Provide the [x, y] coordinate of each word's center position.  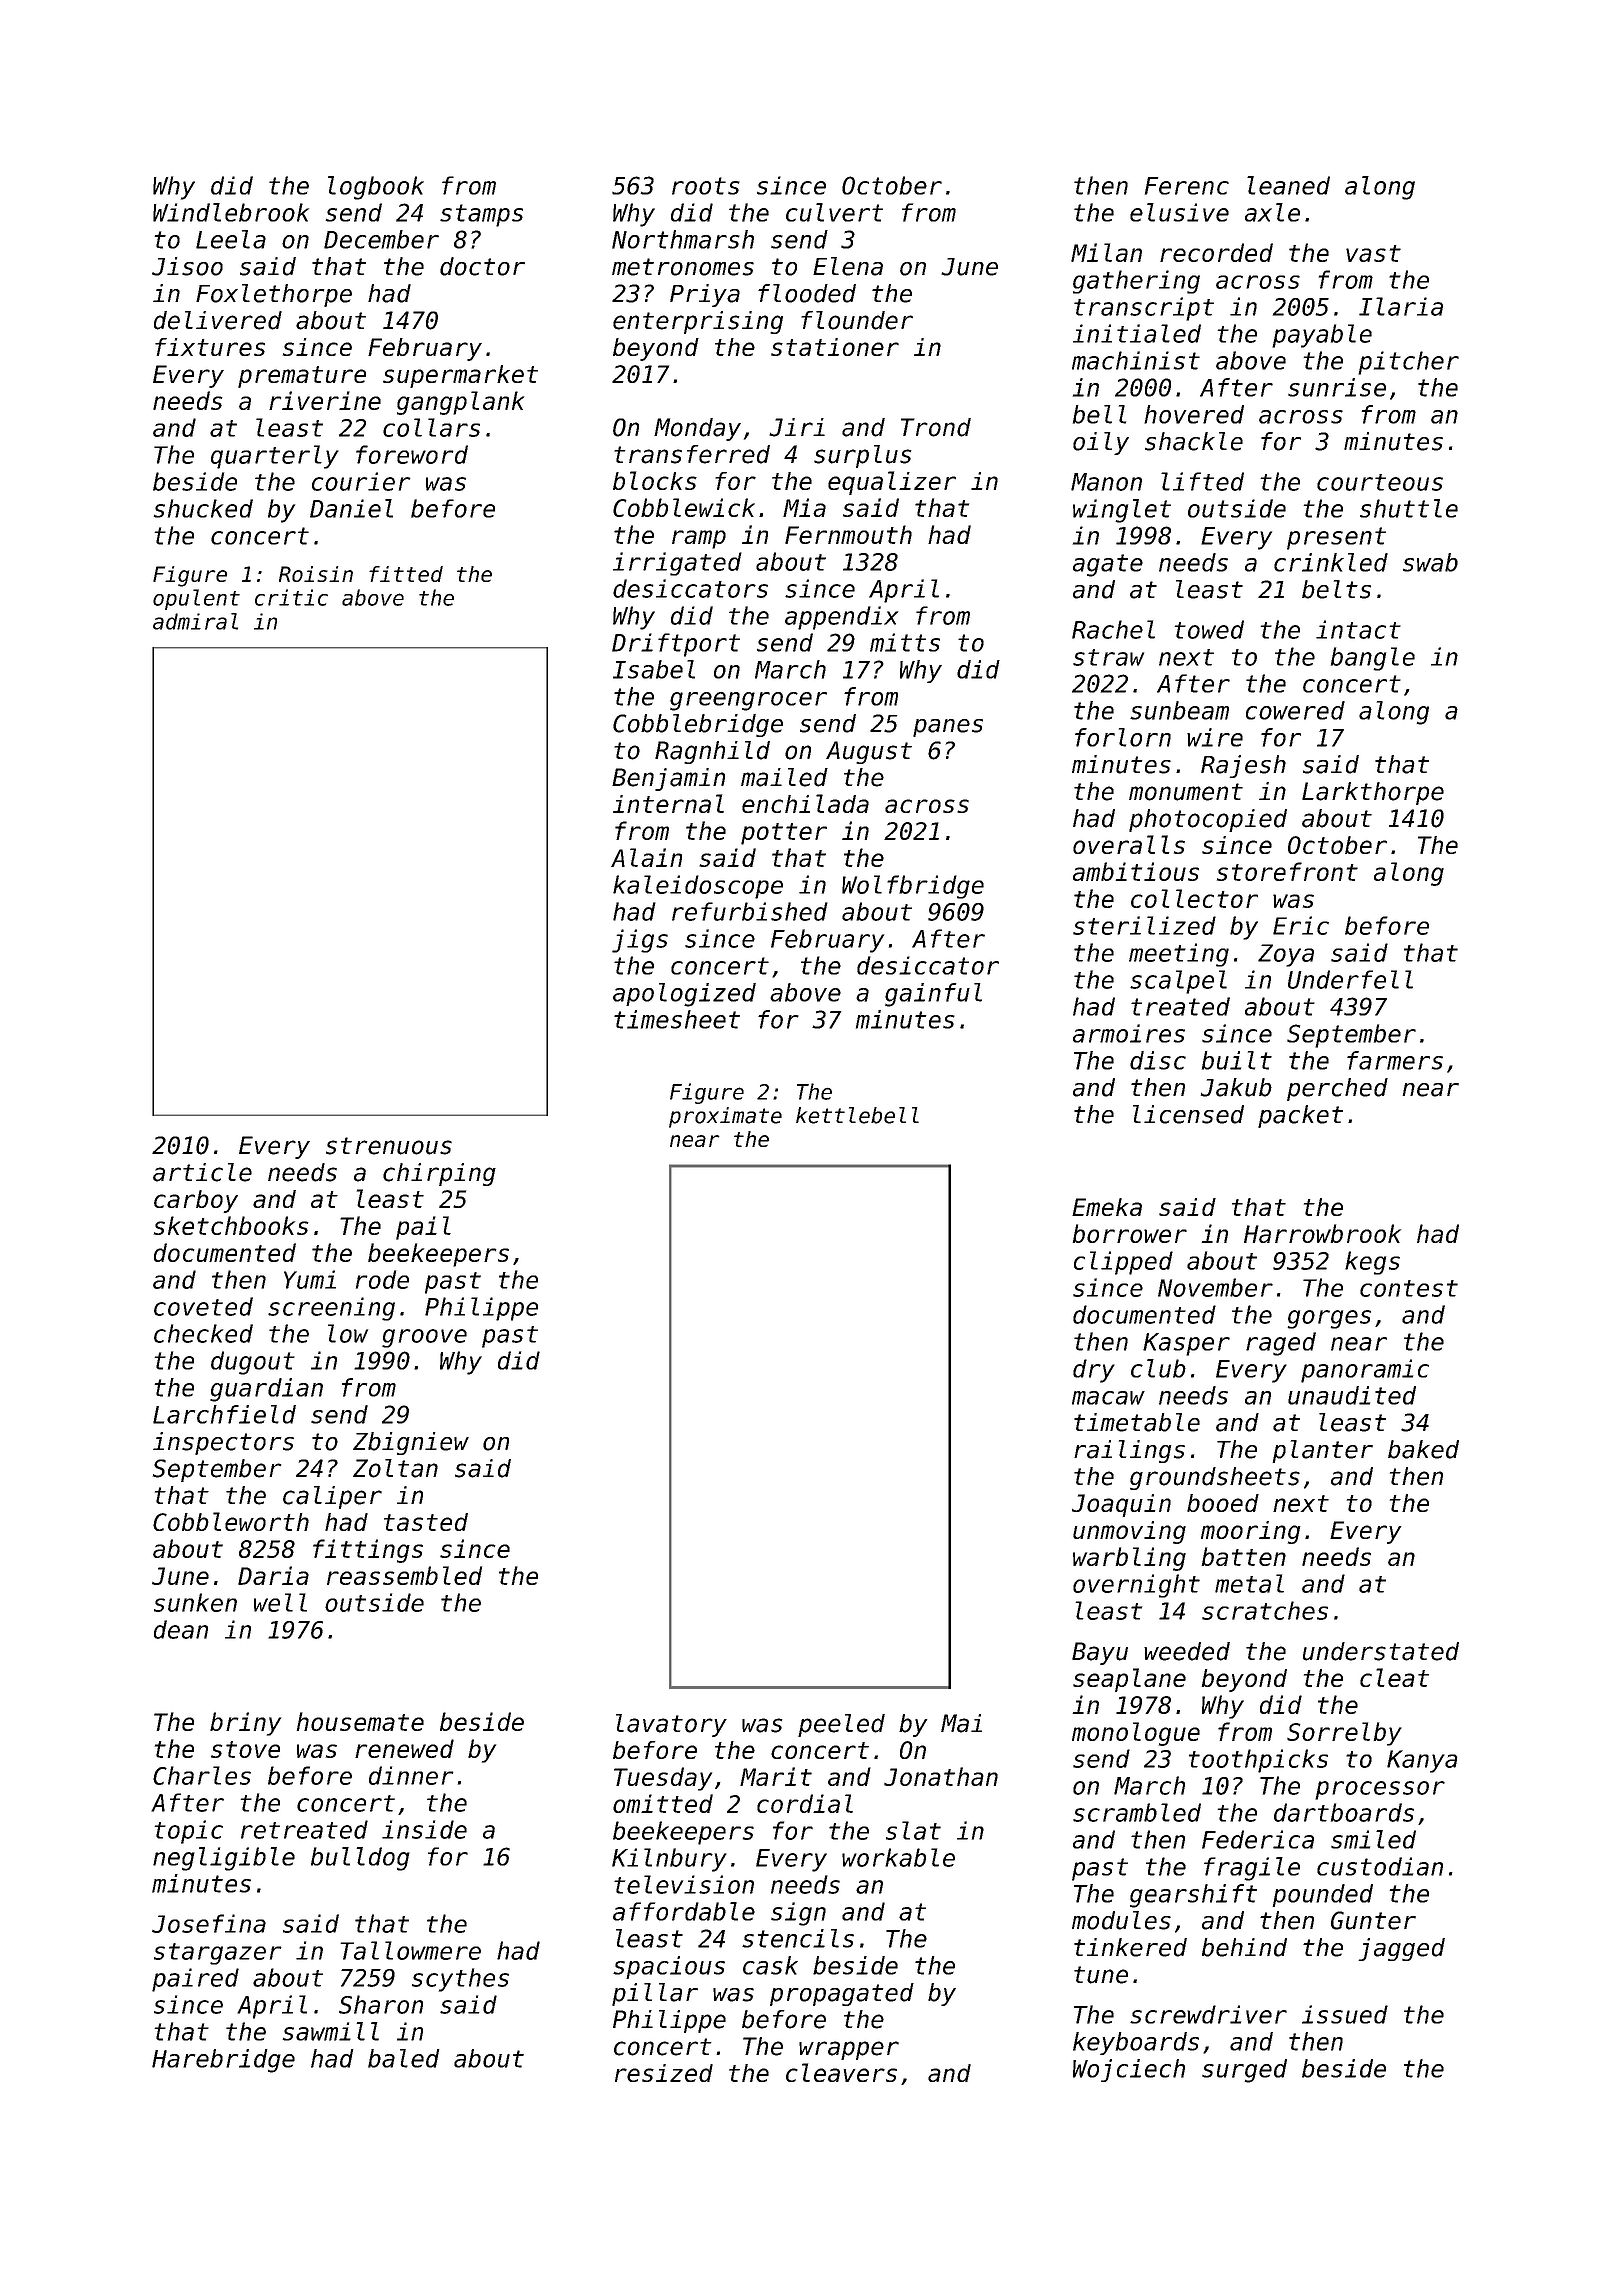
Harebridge [223, 2061]
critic [291, 597]
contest [1409, 1288]
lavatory [671, 1725]
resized [664, 2073]
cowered [1295, 710]
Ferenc [1187, 186]
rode [382, 1279]
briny [245, 1724]
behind [1244, 1947]
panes [948, 728]
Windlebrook [231, 212]
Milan [1106, 252]
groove [424, 1338]
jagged [1401, 1949]
